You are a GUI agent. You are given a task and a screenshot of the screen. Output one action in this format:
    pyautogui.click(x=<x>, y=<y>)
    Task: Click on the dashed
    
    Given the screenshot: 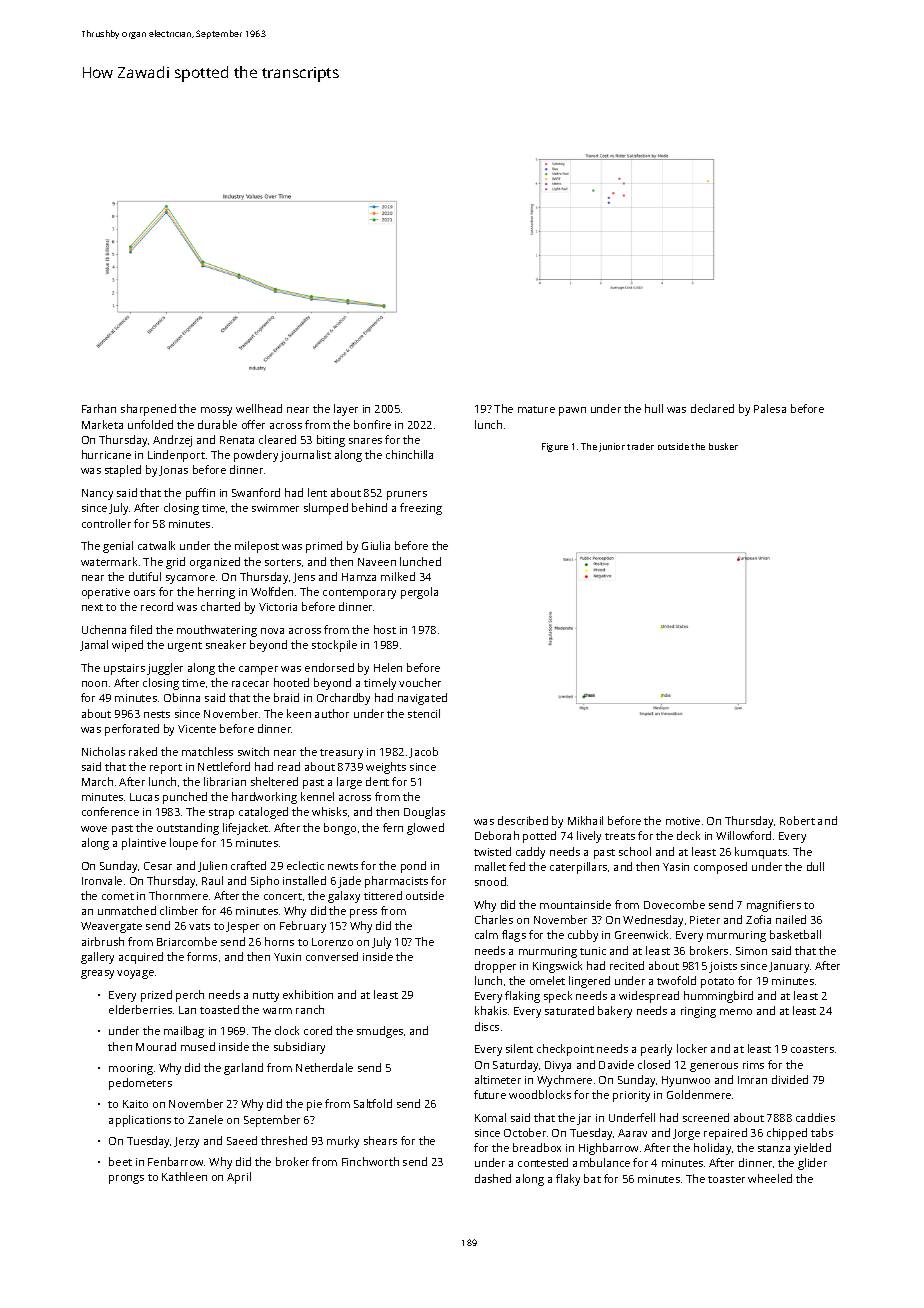 What is the action you would take?
    pyautogui.click(x=493, y=1178)
